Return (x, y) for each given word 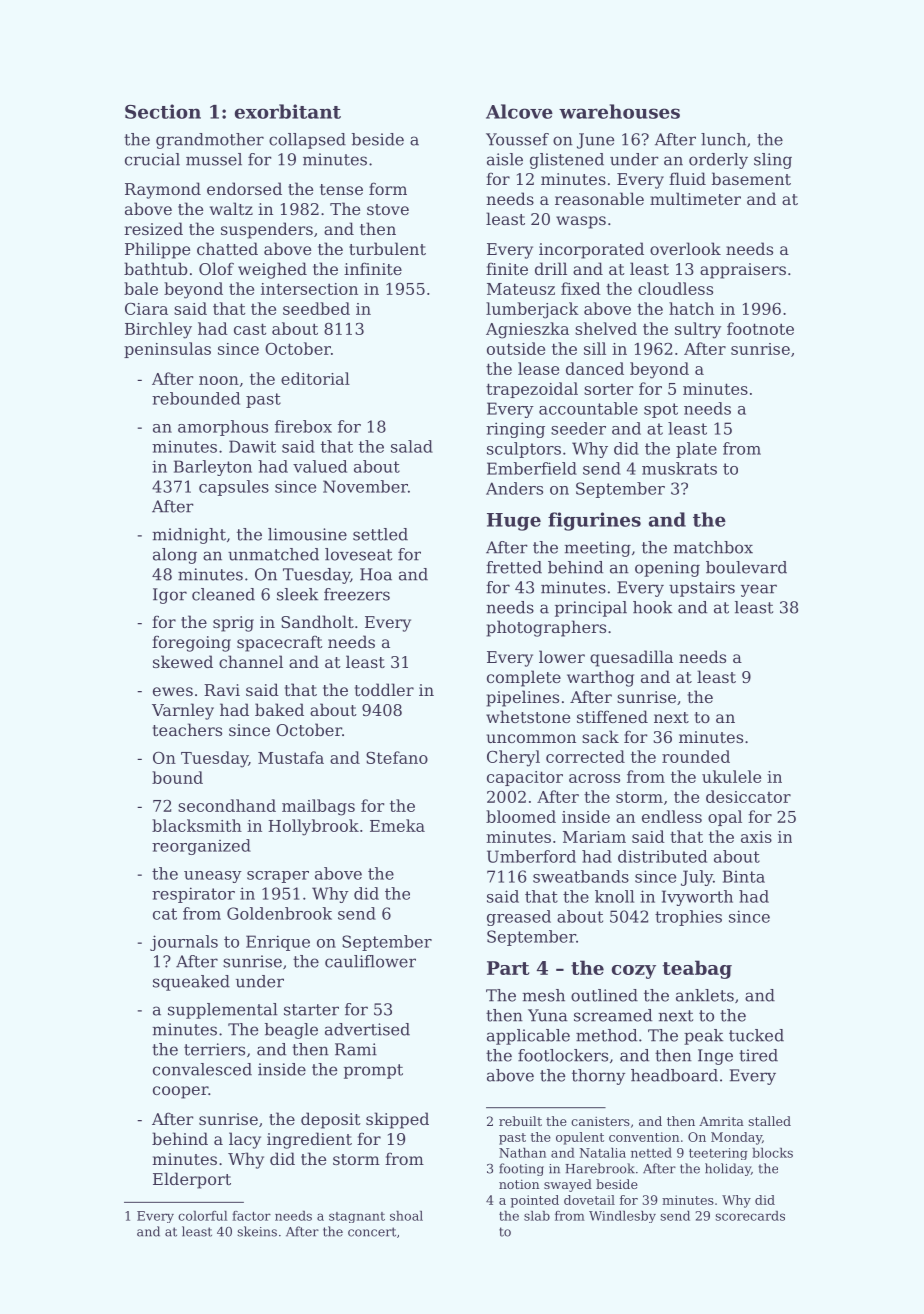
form (388, 188)
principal (591, 609)
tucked (756, 1035)
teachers (187, 729)
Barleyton (213, 468)
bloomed (521, 816)
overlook (685, 248)
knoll (614, 896)
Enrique (278, 943)
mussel (214, 159)
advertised (367, 1029)
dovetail (589, 1200)
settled (380, 534)
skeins (257, 1231)
